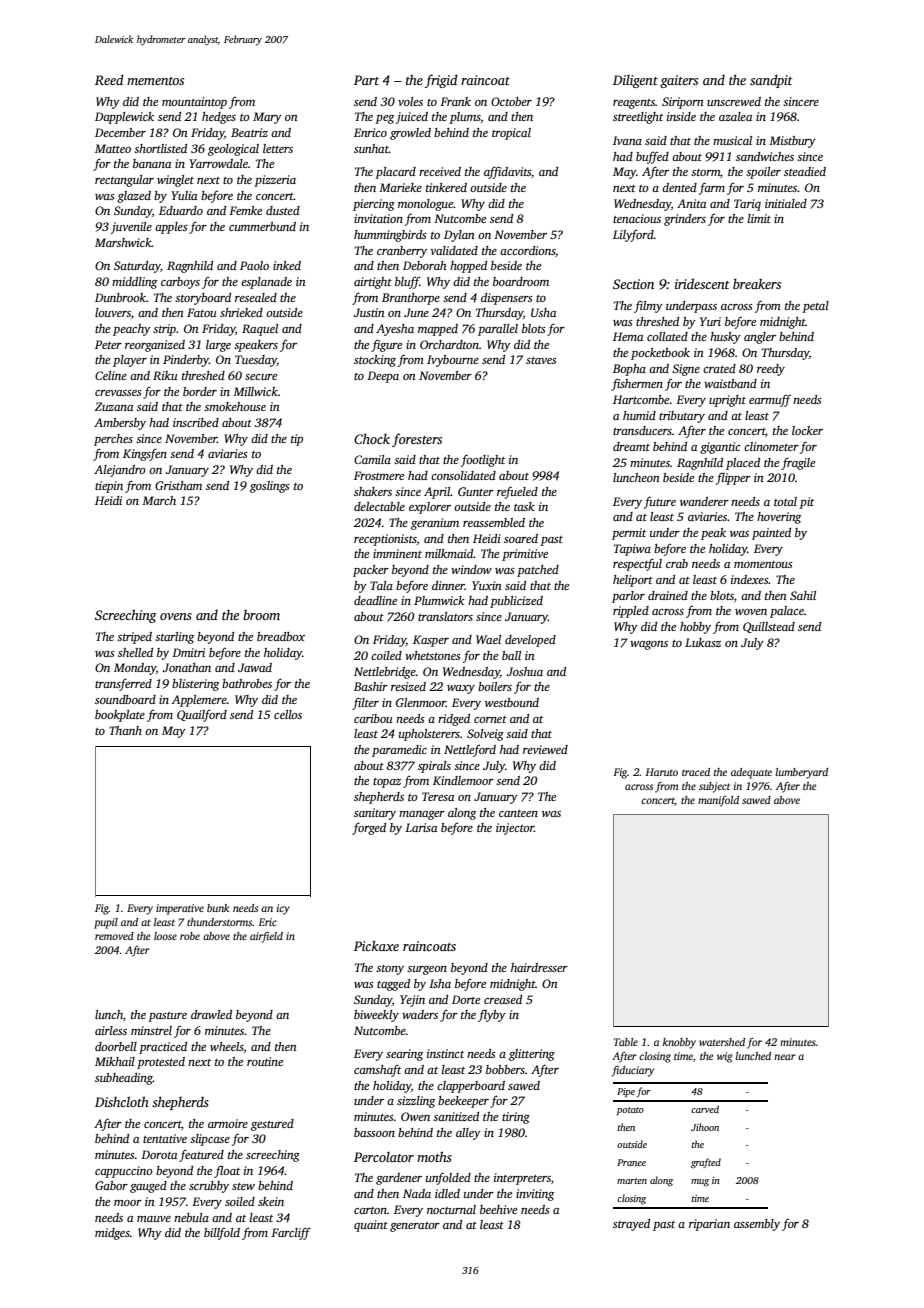 The height and width of the screenshot is (1308, 924). I want to click on broom, so click(261, 615).
